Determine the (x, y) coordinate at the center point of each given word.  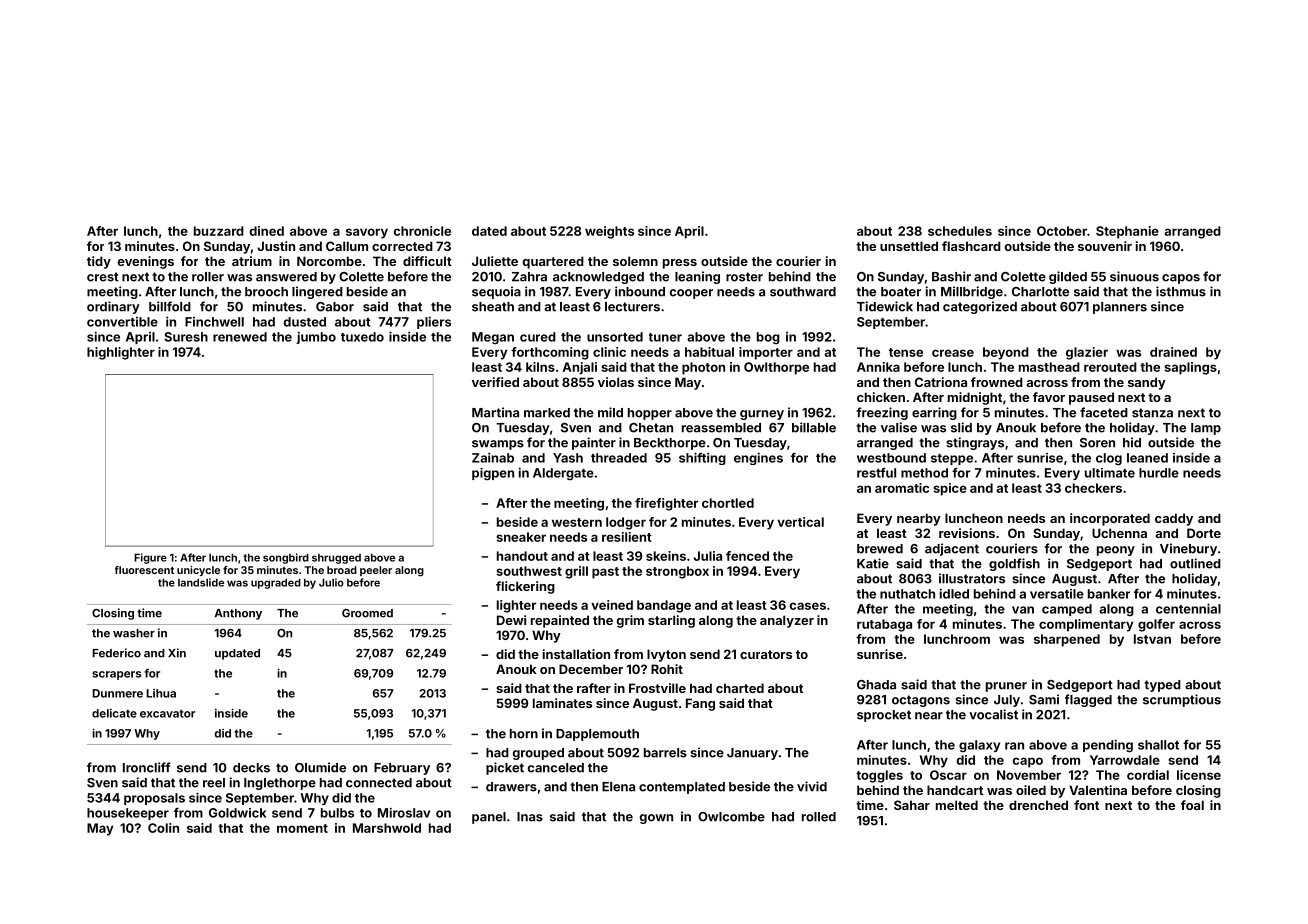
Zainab (493, 457)
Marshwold (387, 828)
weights (609, 232)
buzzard (219, 231)
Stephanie (1127, 232)
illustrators (972, 578)
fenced (747, 556)
